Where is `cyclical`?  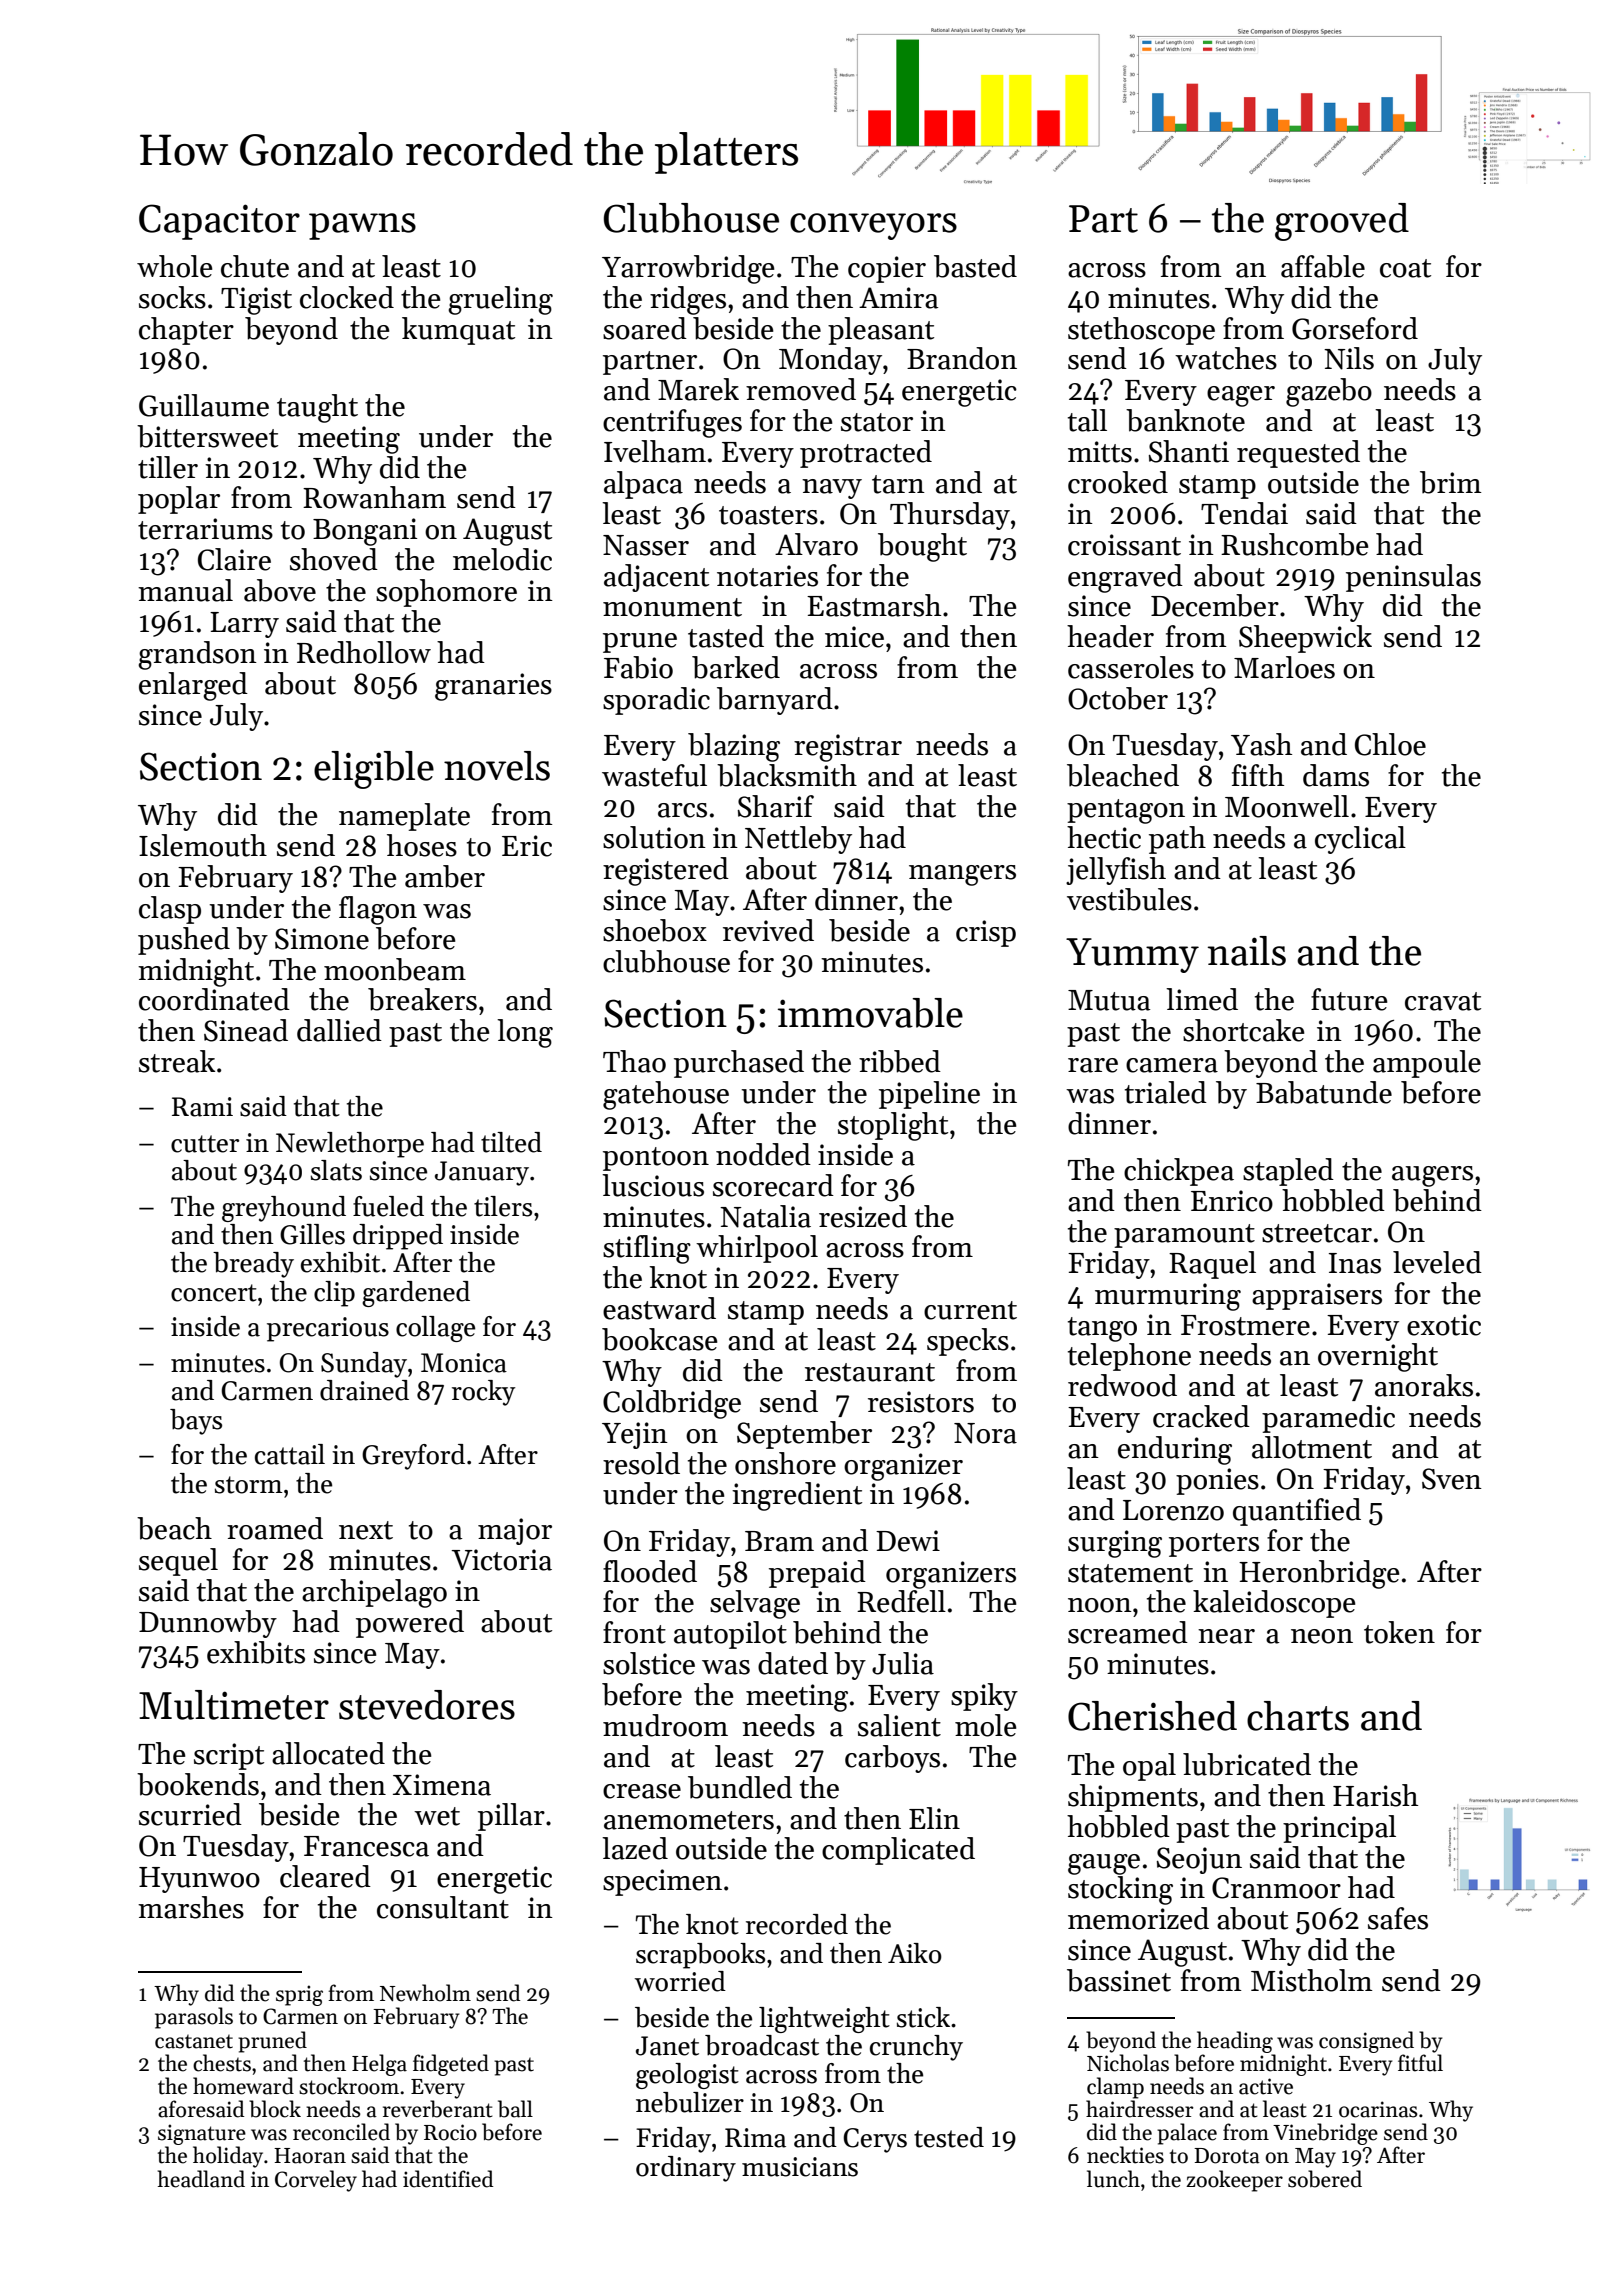 cyclical is located at coordinates (1360, 840).
